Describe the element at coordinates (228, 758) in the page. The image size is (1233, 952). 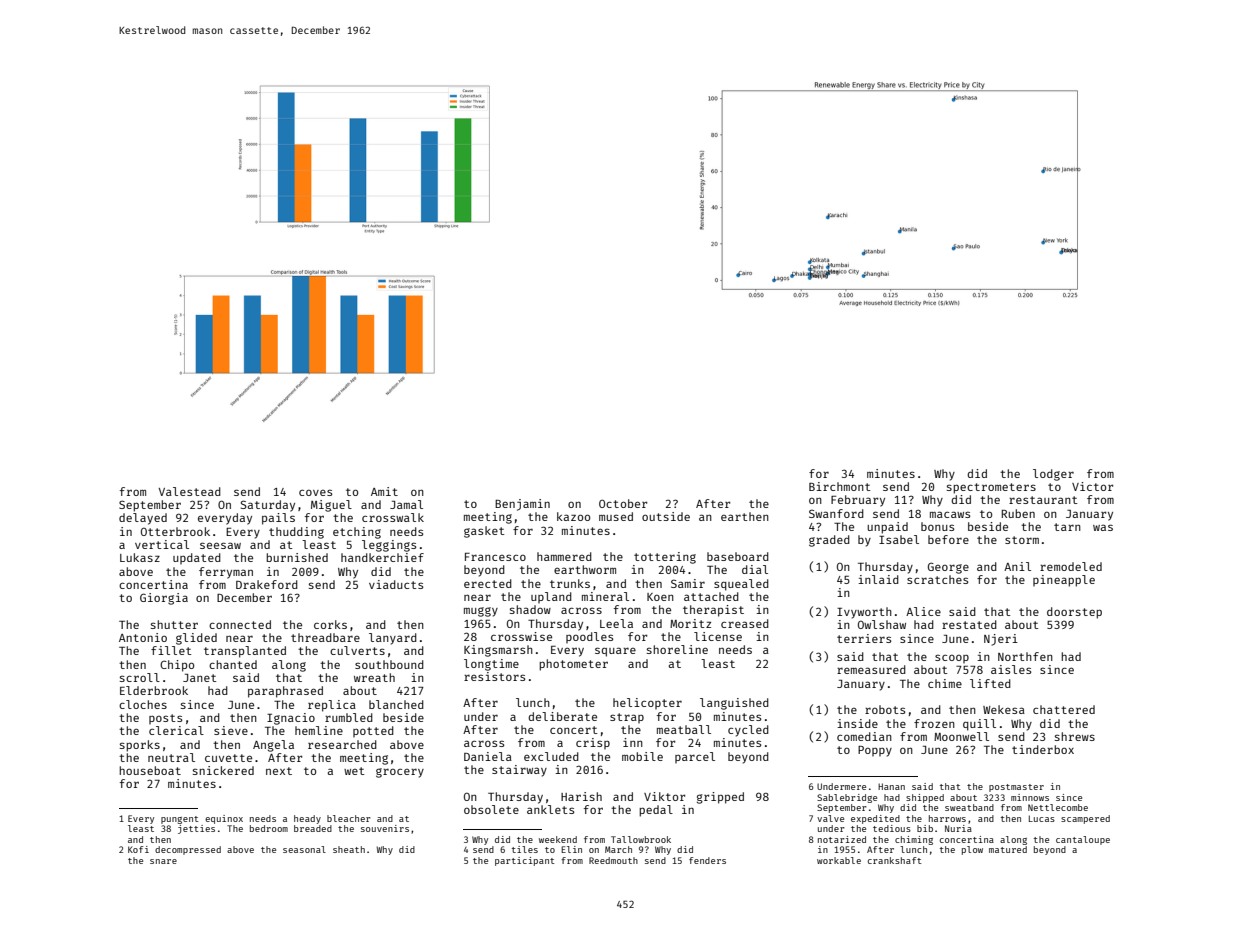
I see `cuvette` at that location.
